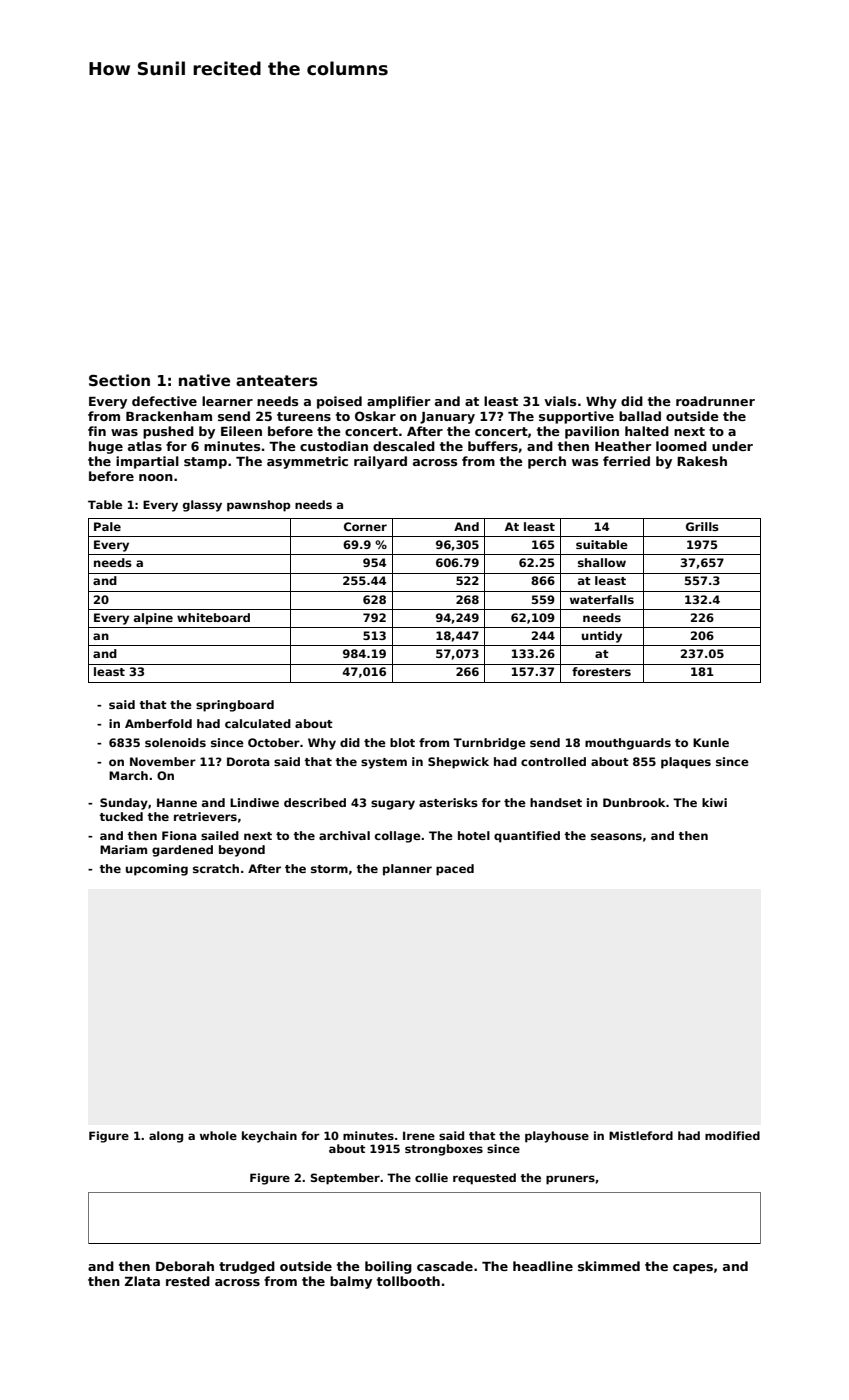 This image has height=1400, width=849. What do you see at coordinates (714, 802) in the image?
I see `kiwi` at bounding box center [714, 802].
